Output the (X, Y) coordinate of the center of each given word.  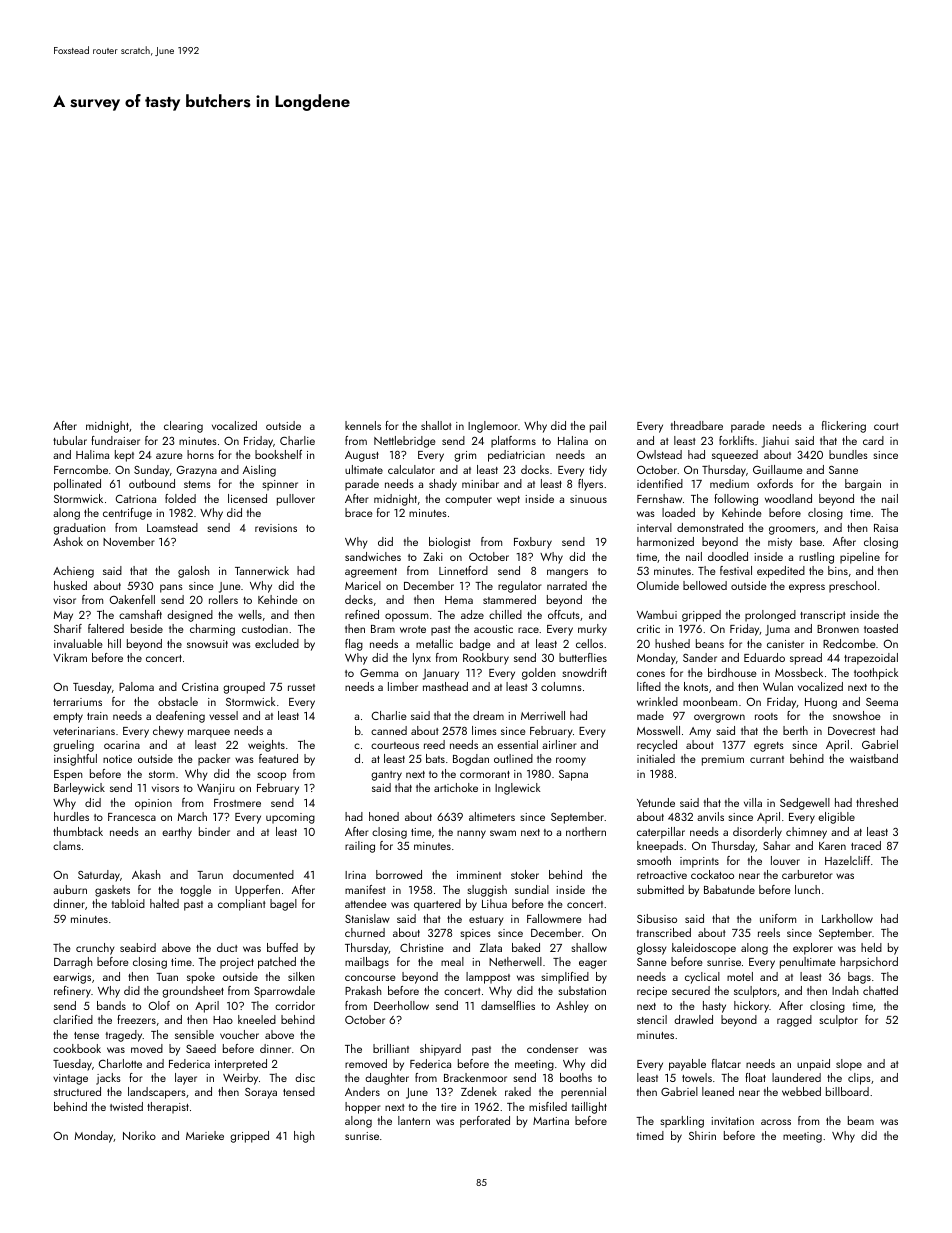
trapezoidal (871, 659)
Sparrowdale (284, 992)
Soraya (261, 1093)
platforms (513, 442)
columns (561, 686)
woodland (788, 498)
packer (214, 760)
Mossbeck (799, 672)
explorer (813, 949)
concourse (370, 978)
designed (190, 616)
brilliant (391, 1048)
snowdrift (585, 672)
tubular (70, 440)
